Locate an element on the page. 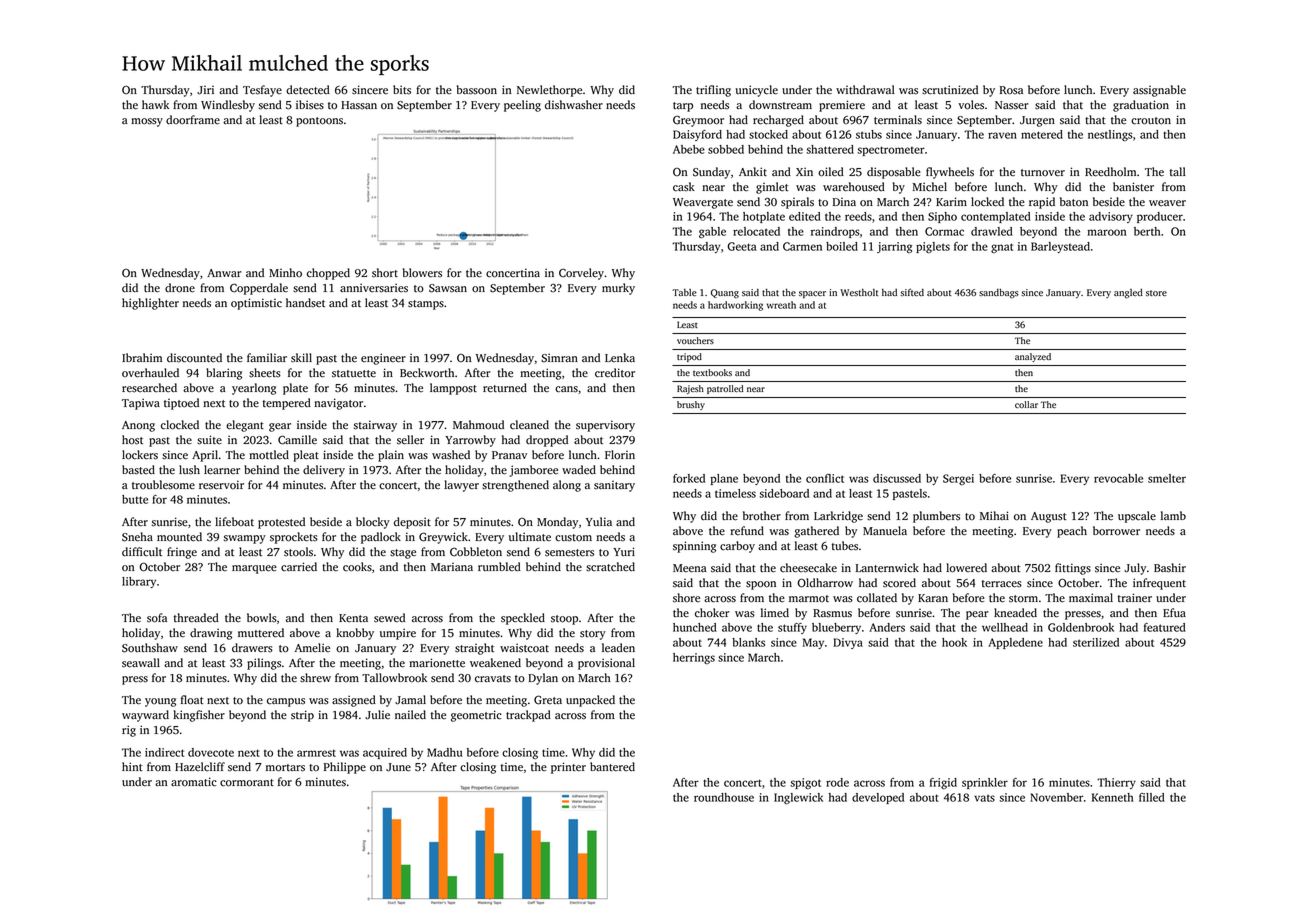  detected is located at coordinates (308, 90).
